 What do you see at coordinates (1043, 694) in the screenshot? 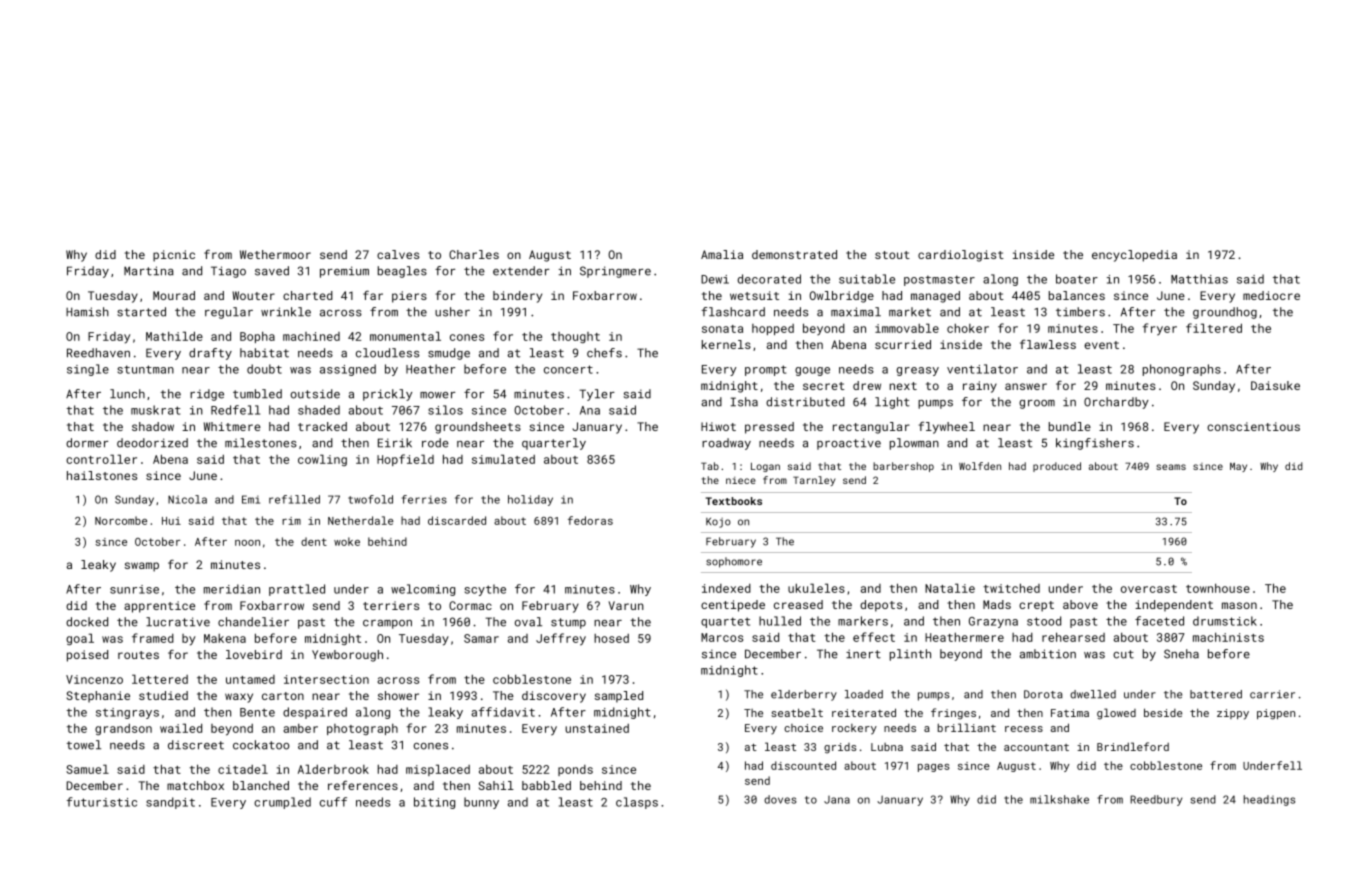
I see `Dorota` at bounding box center [1043, 694].
